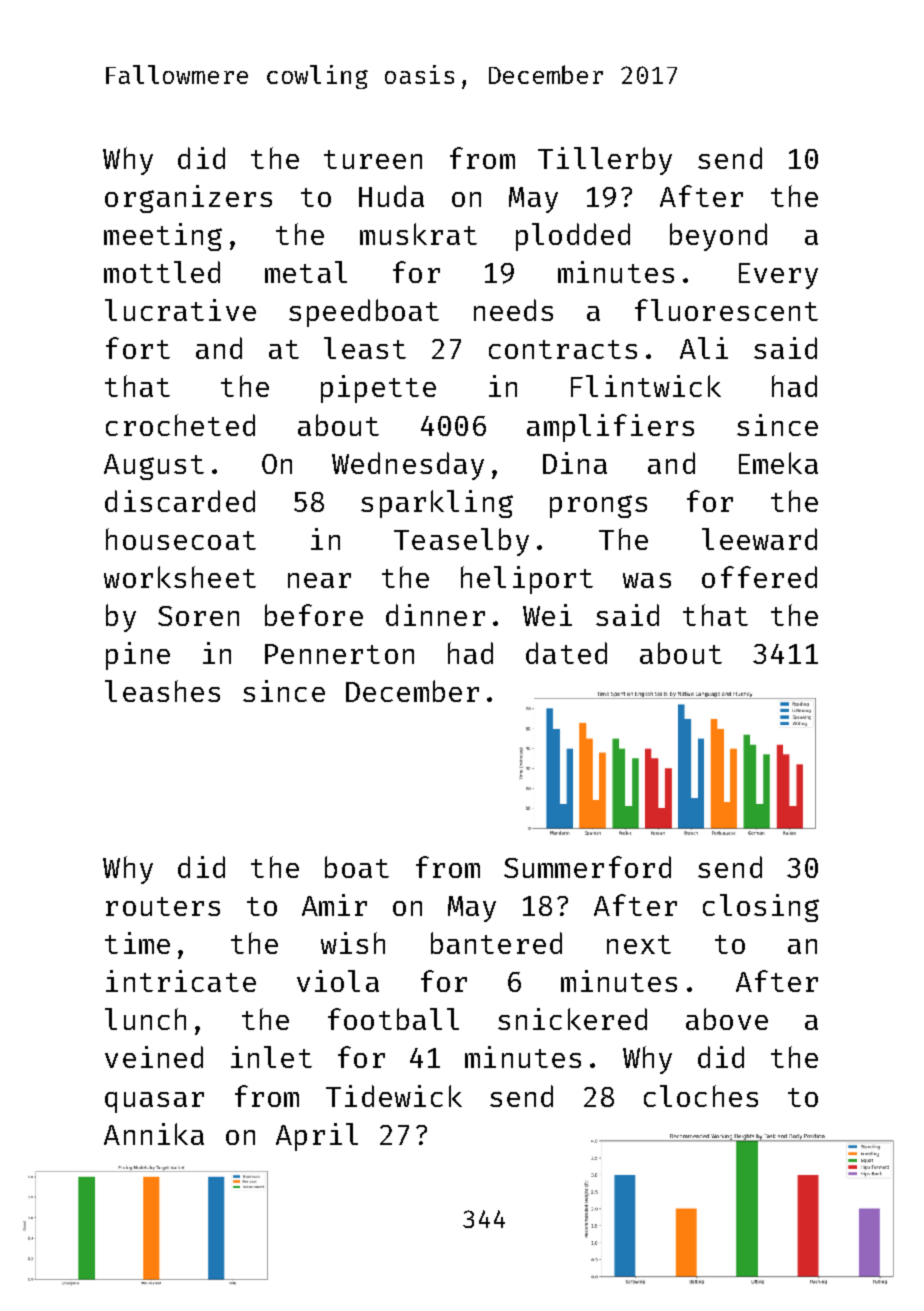 This image has height=1311, width=924. I want to click on bantered, so click(496, 943).
